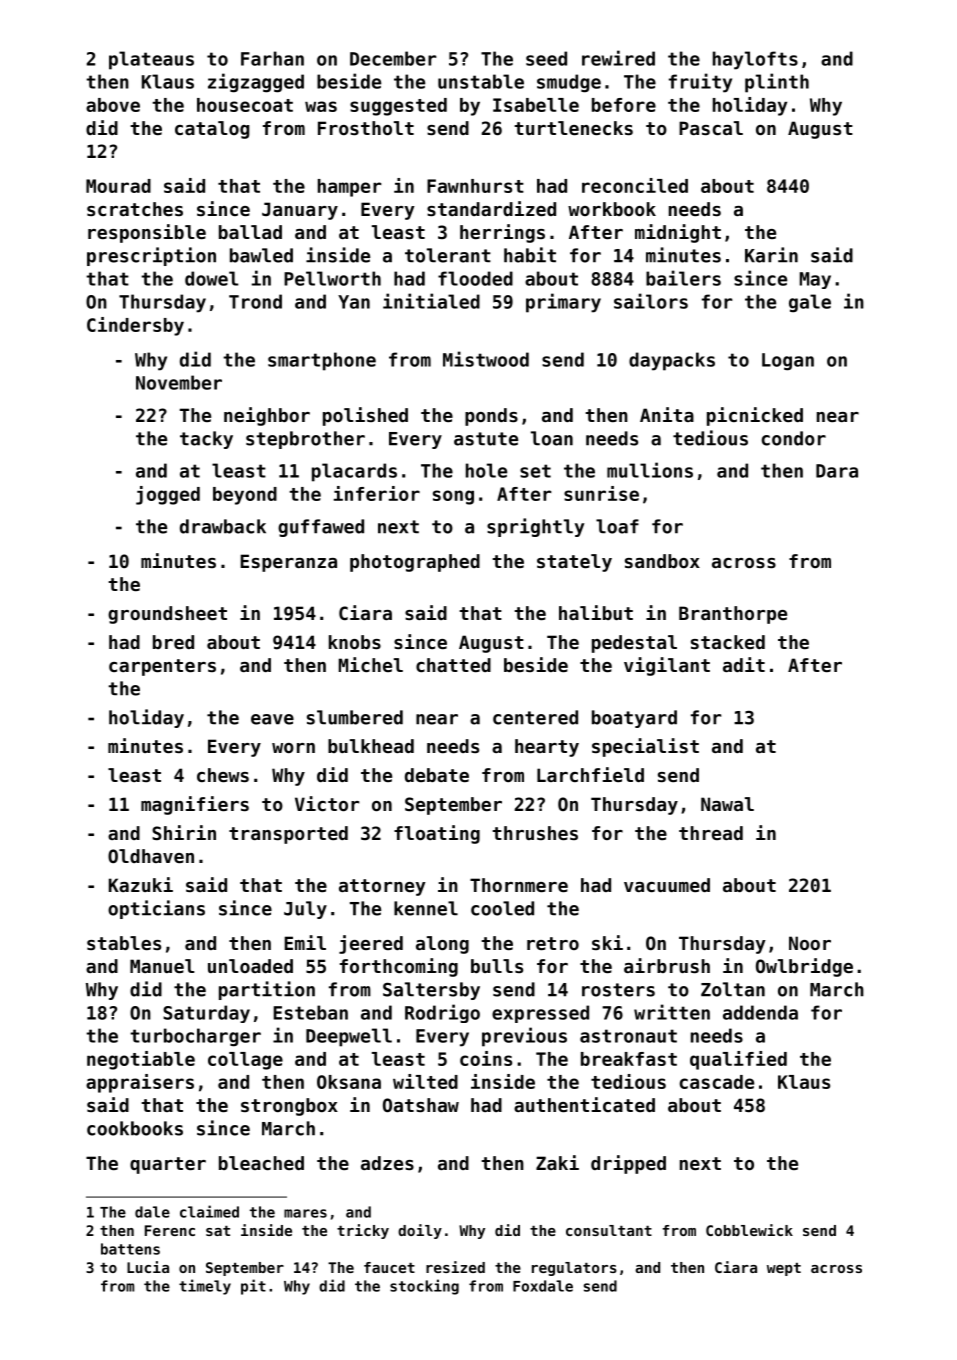 The image size is (957, 1360). I want to click on housecoat, so click(245, 105).
